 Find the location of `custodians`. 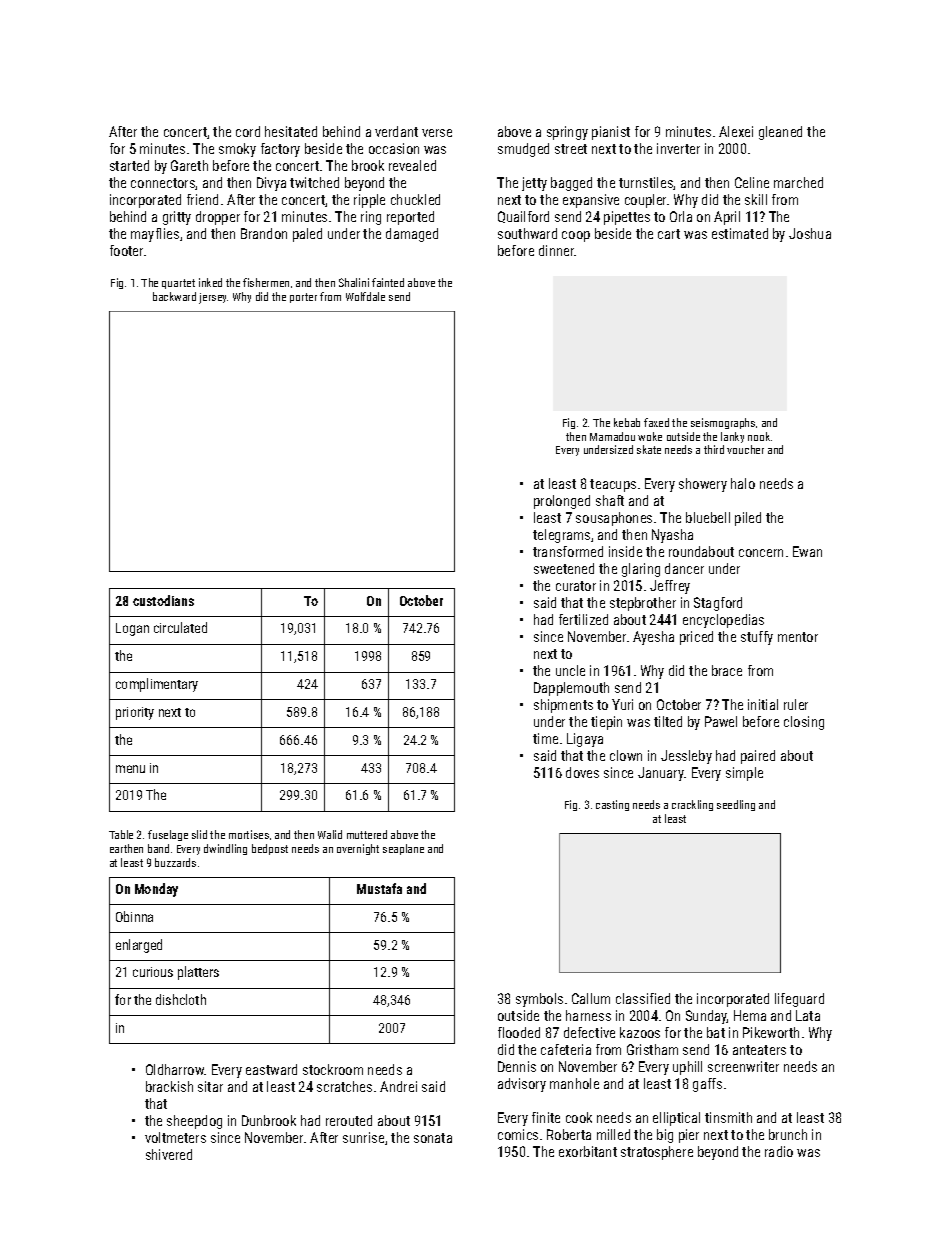

custodians is located at coordinates (163, 600).
